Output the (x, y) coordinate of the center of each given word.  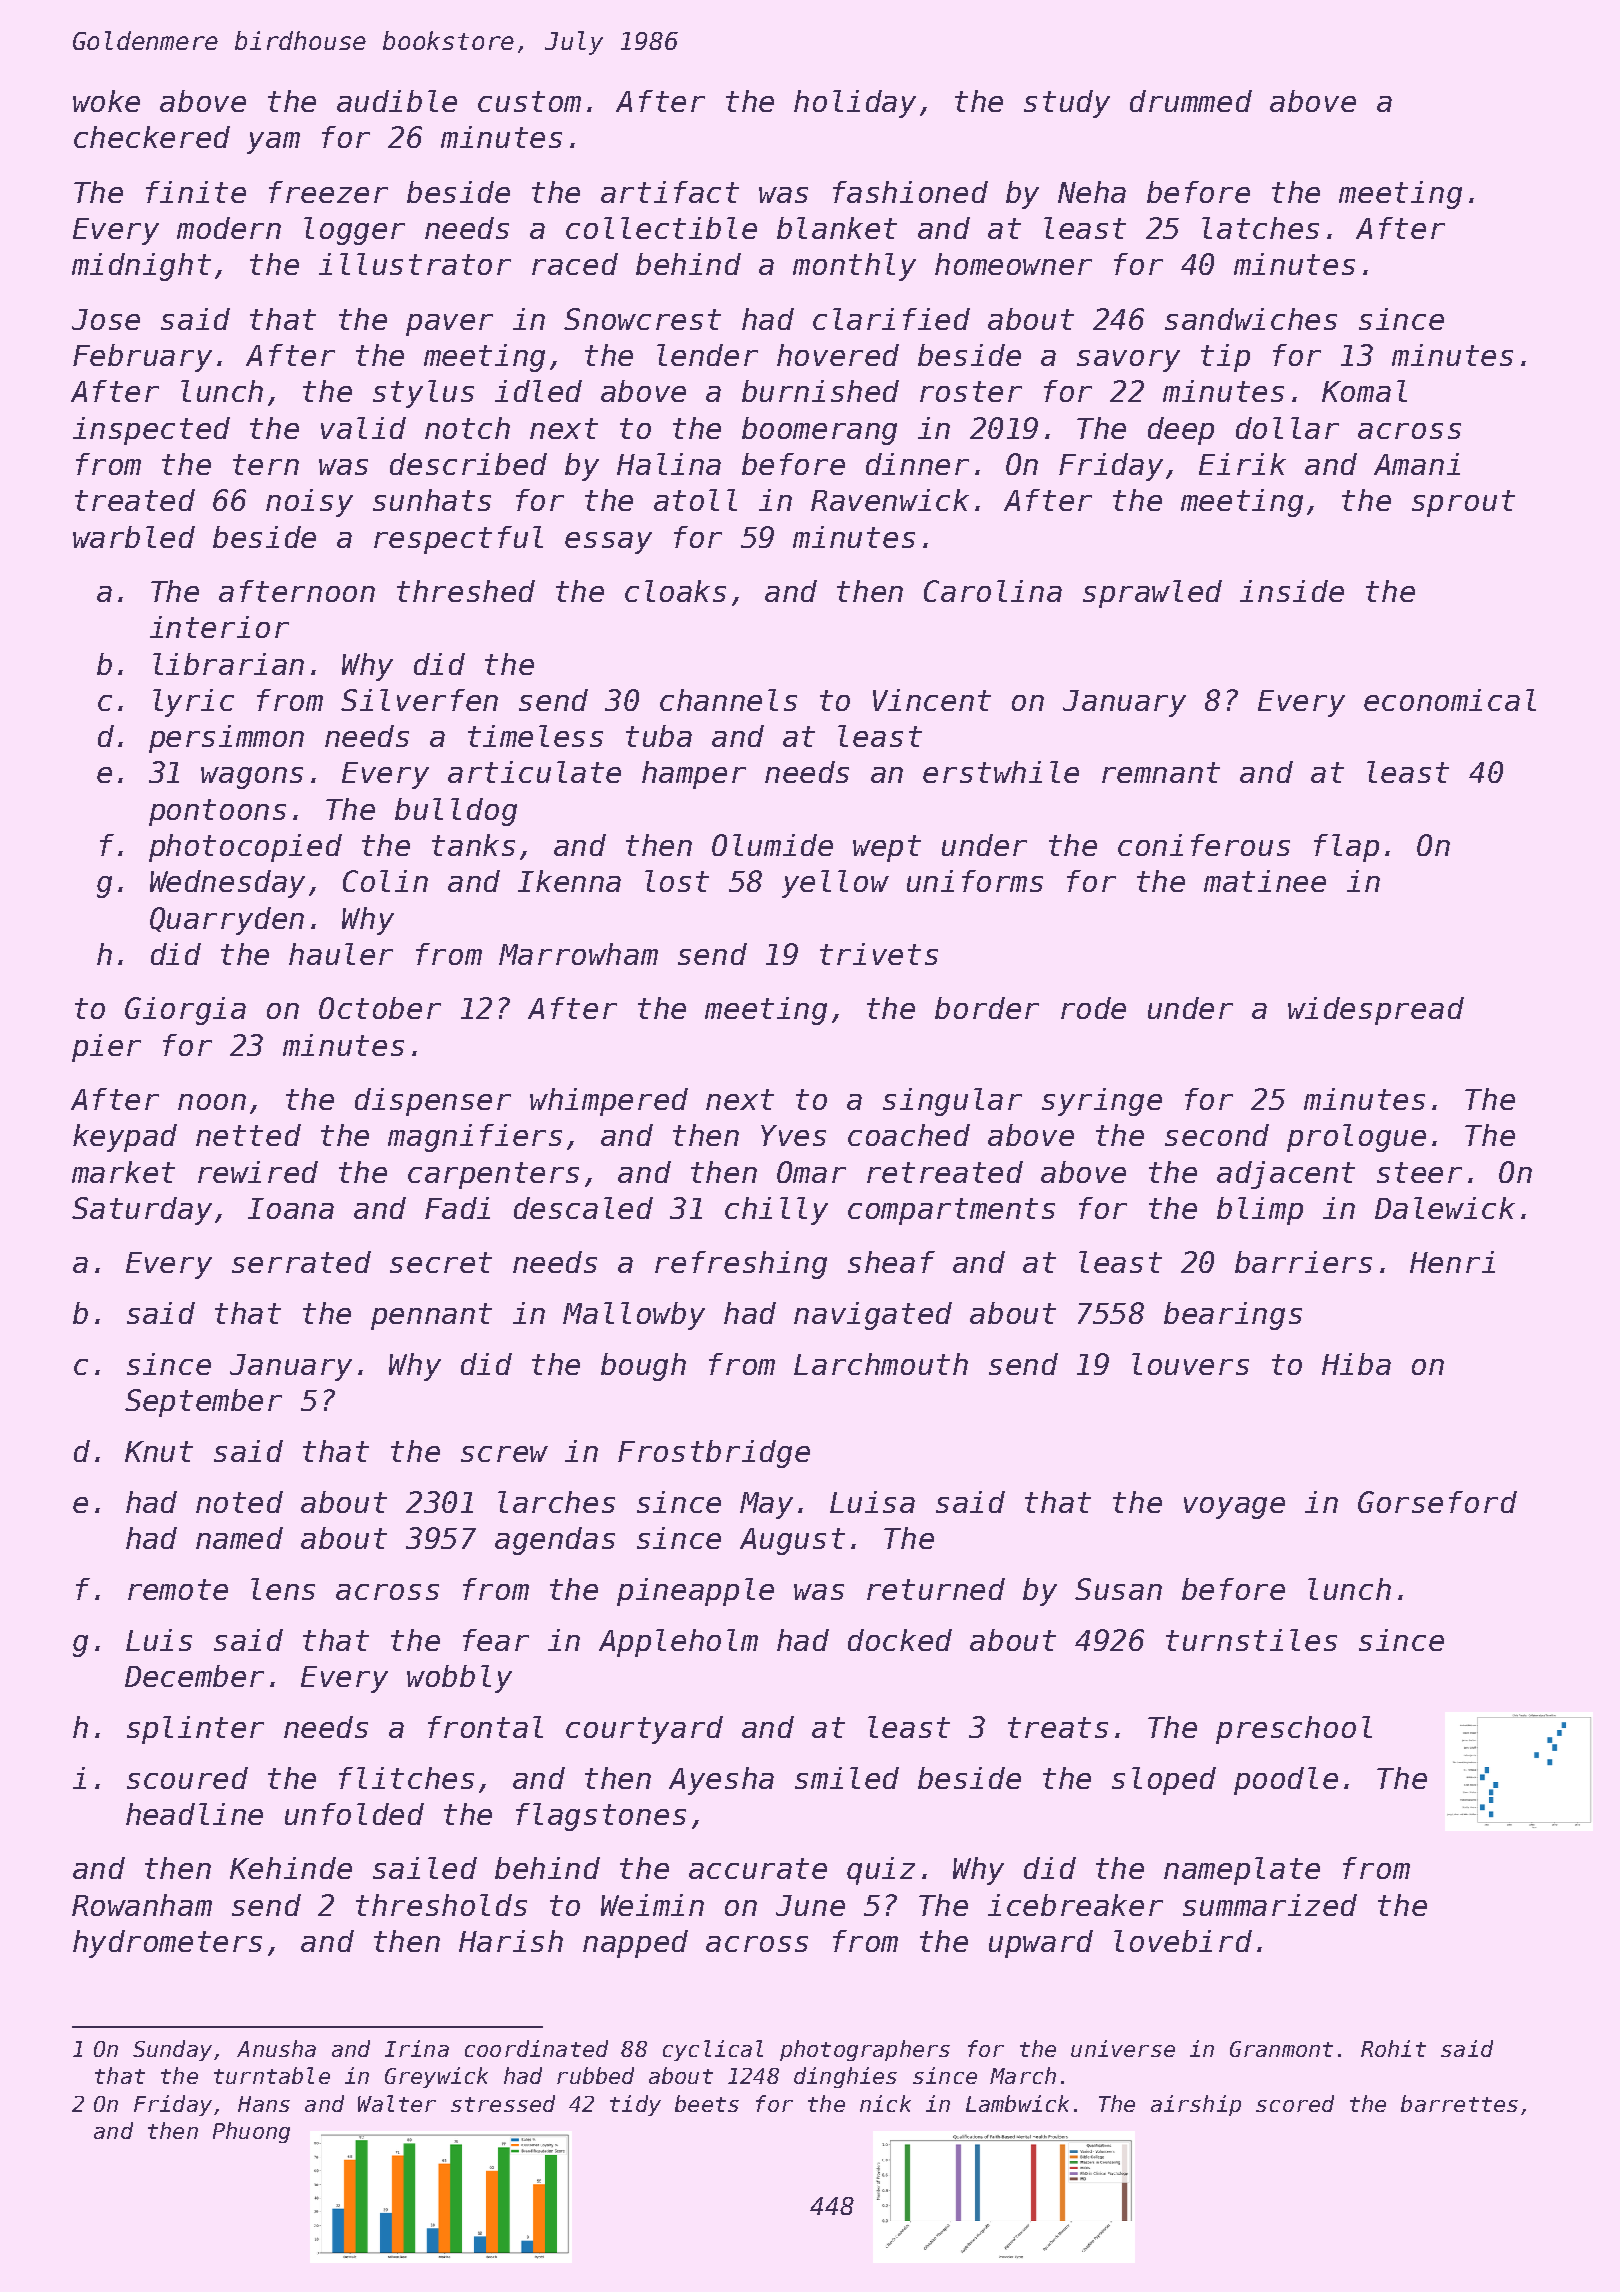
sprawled (1152, 594)
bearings (1233, 1316)
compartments (951, 1211)
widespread (1376, 1011)
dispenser (433, 1102)
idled (538, 391)
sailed (425, 1868)
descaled (583, 1208)
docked (900, 1640)
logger (354, 231)
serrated (301, 1262)
